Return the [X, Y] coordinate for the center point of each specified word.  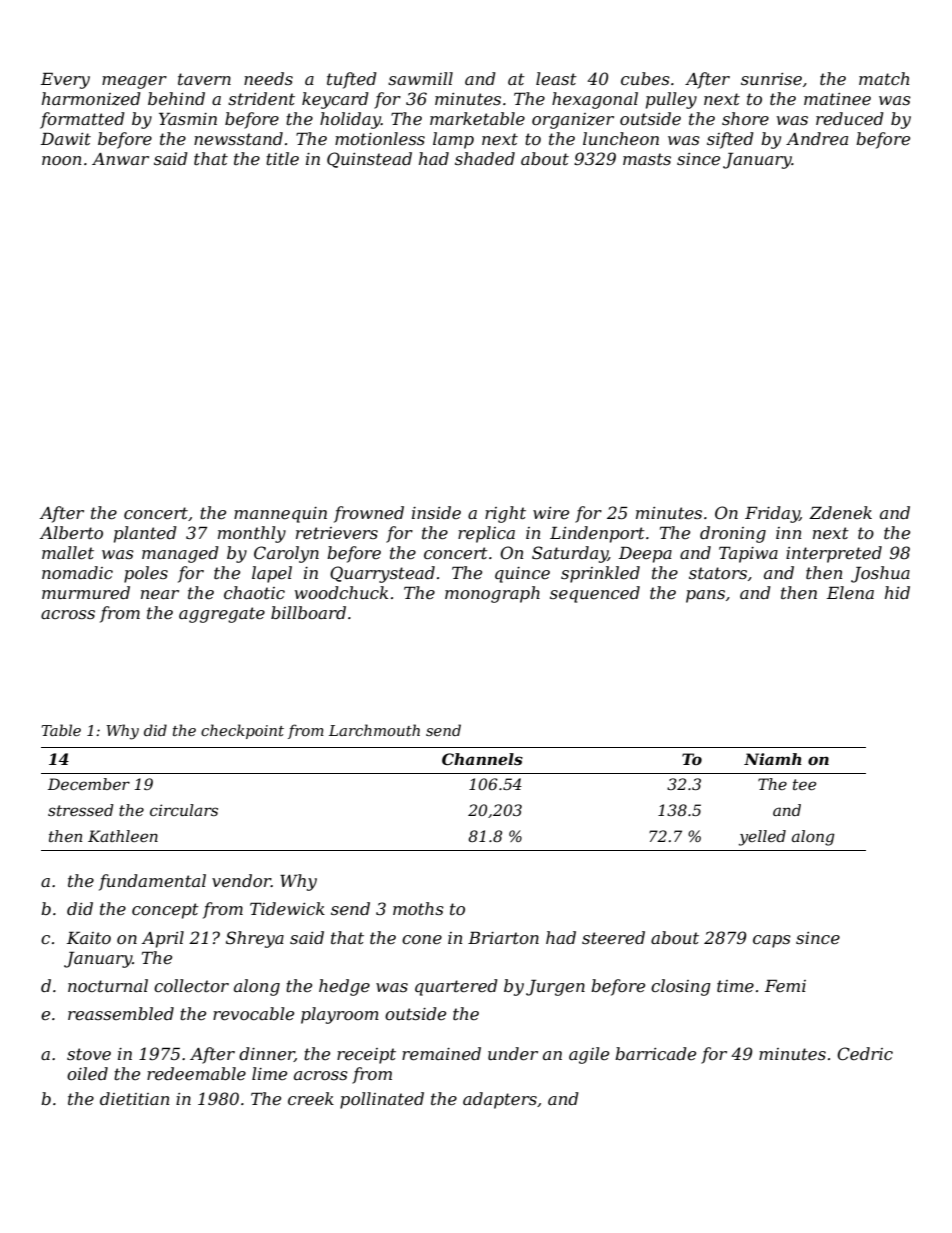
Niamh [773, 759]
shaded [485, 158]
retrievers [337, 533]
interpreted [834, 554]
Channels [482, 759]
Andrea [817, 138]
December [89, 784]
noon [61, 160]
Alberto [71, 532]
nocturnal [108, 985]
